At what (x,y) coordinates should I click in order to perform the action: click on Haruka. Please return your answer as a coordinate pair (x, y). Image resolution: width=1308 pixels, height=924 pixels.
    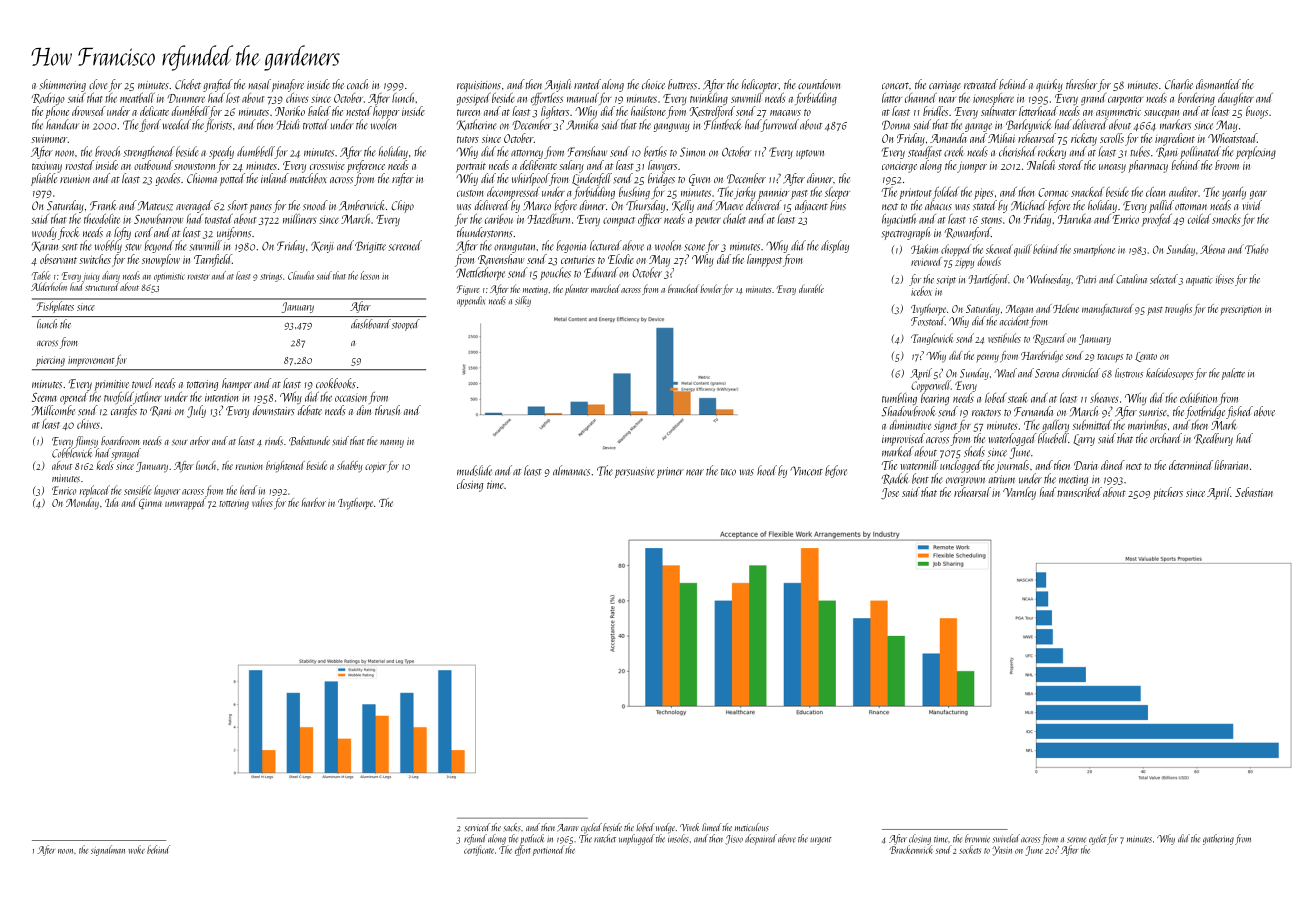
    Looking at the image, I should click on (1074, 219).
